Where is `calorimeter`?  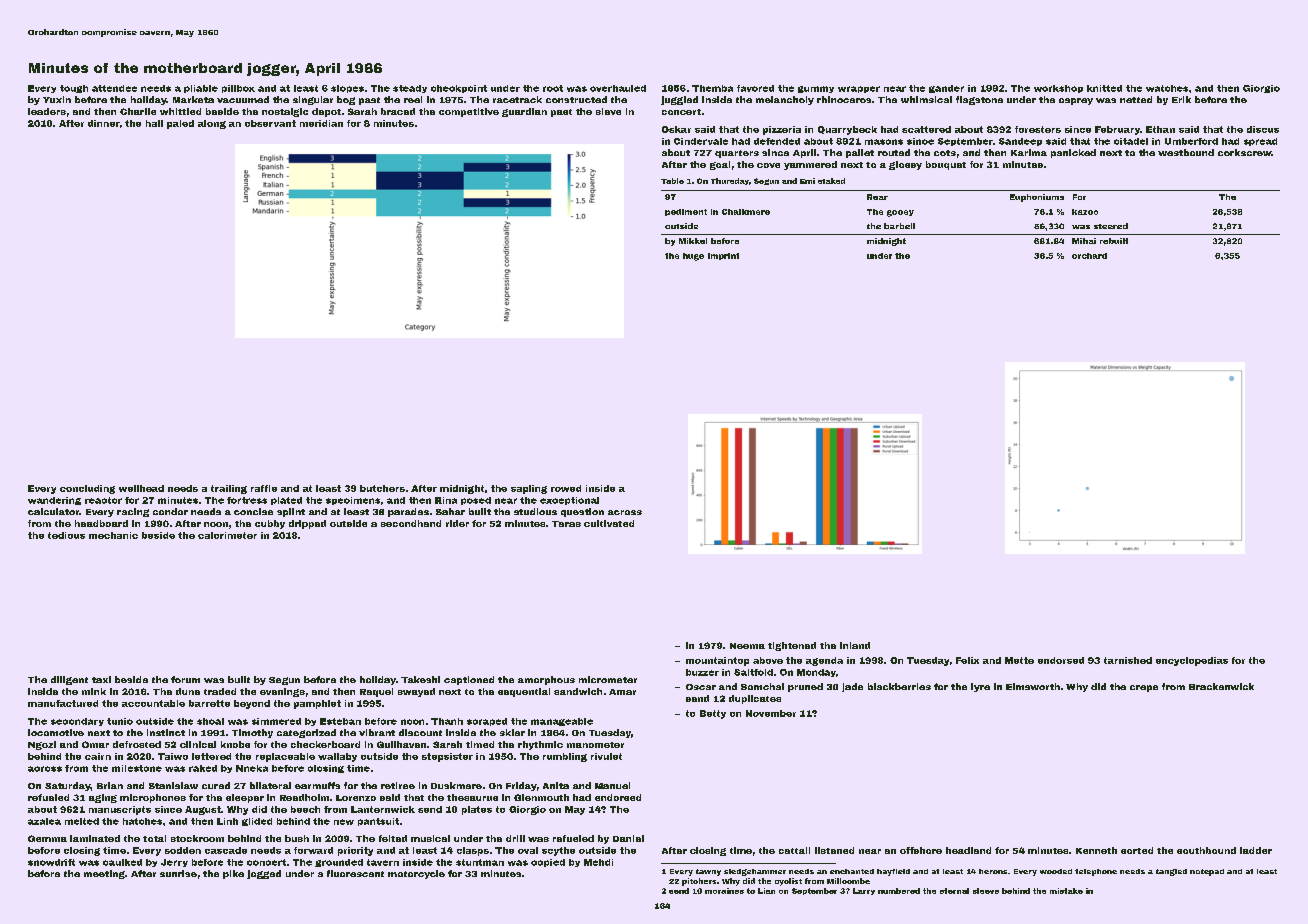
calorimeter is located at coordinates (227, 535).
